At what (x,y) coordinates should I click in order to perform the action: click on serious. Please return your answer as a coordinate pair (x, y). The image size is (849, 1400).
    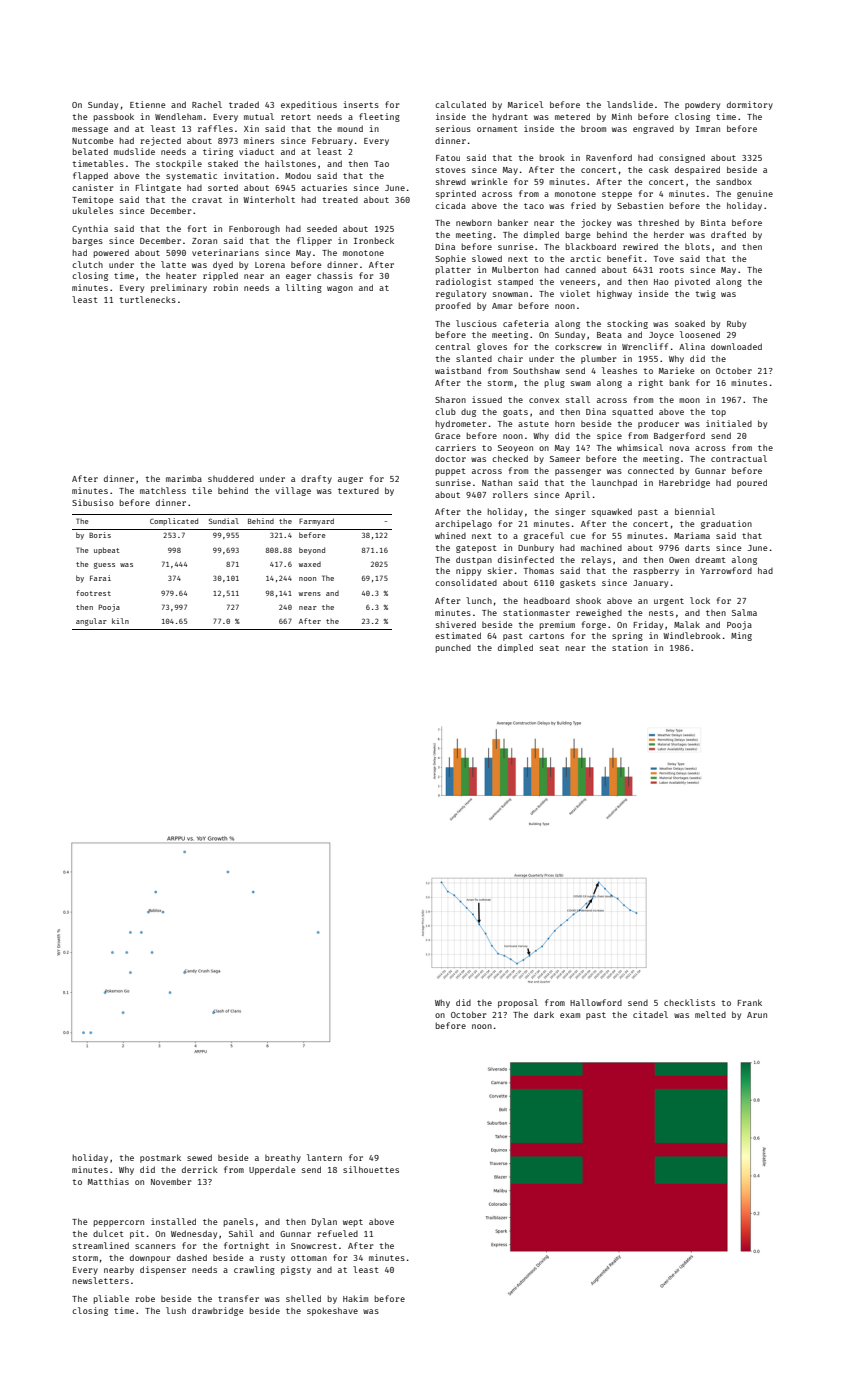
    Looking at the image, I should click on (453, 128).
